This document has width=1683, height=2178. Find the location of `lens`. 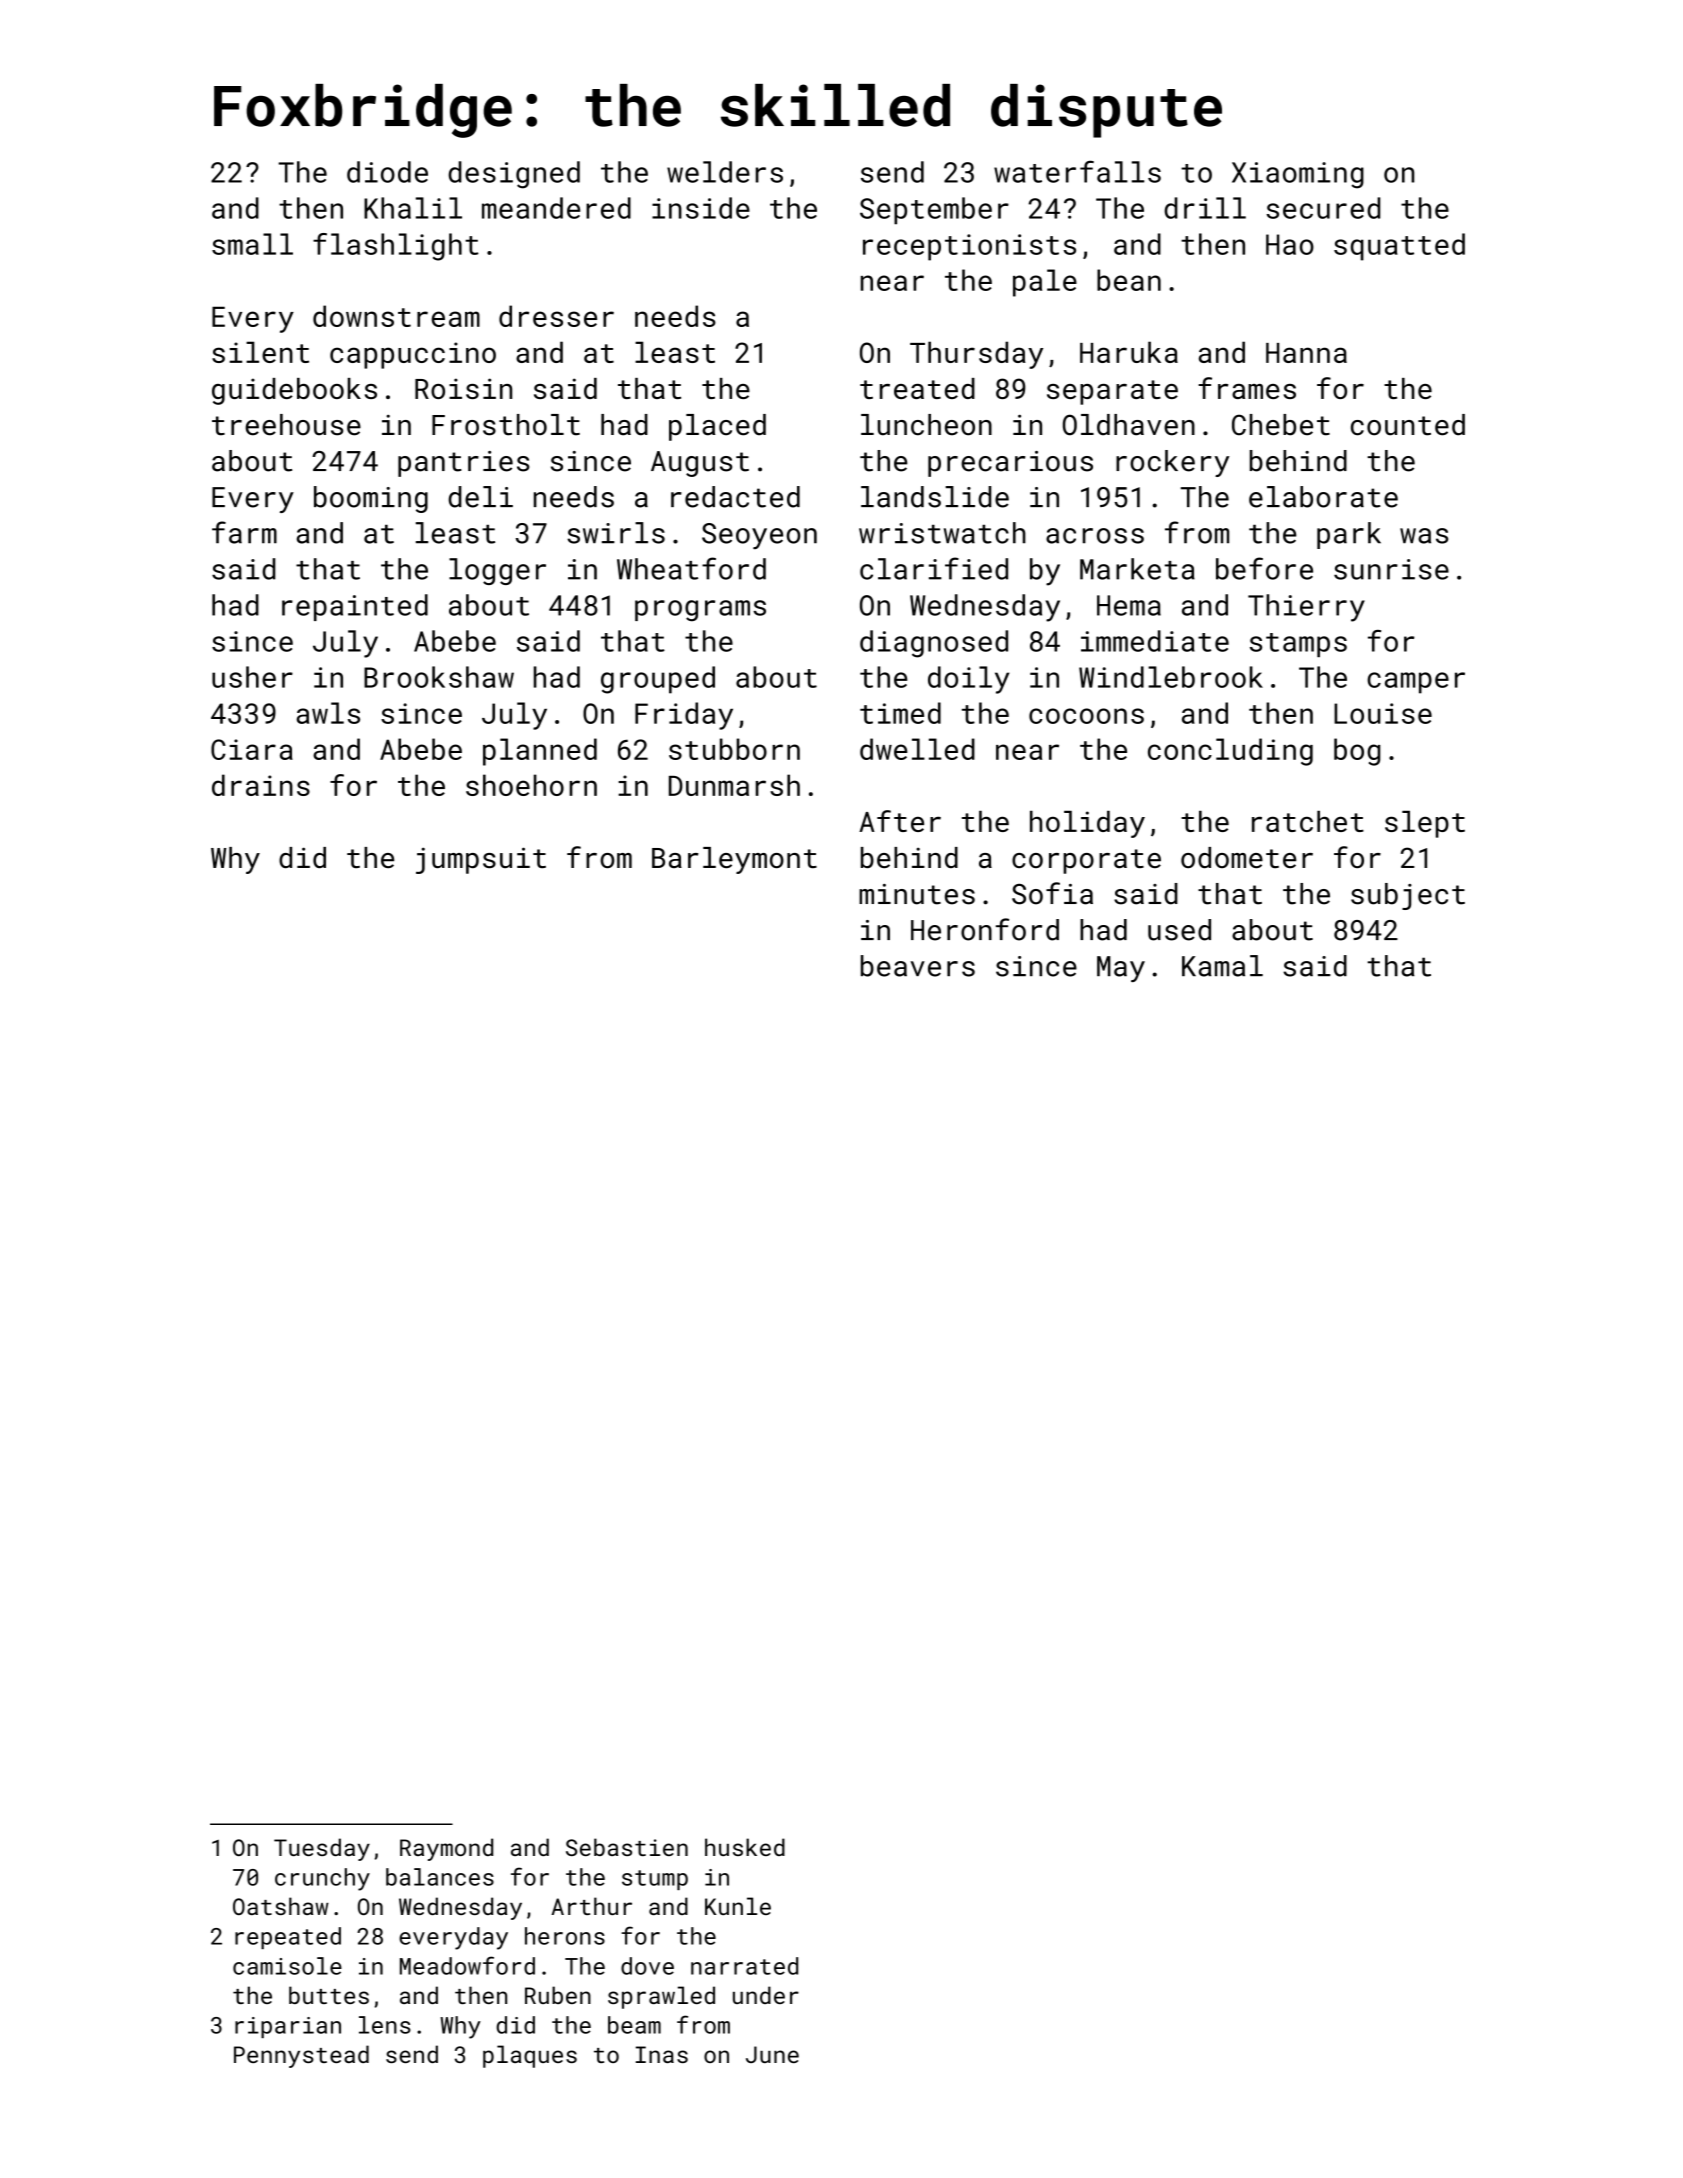

lens is located at coordinates (385, 2025).
